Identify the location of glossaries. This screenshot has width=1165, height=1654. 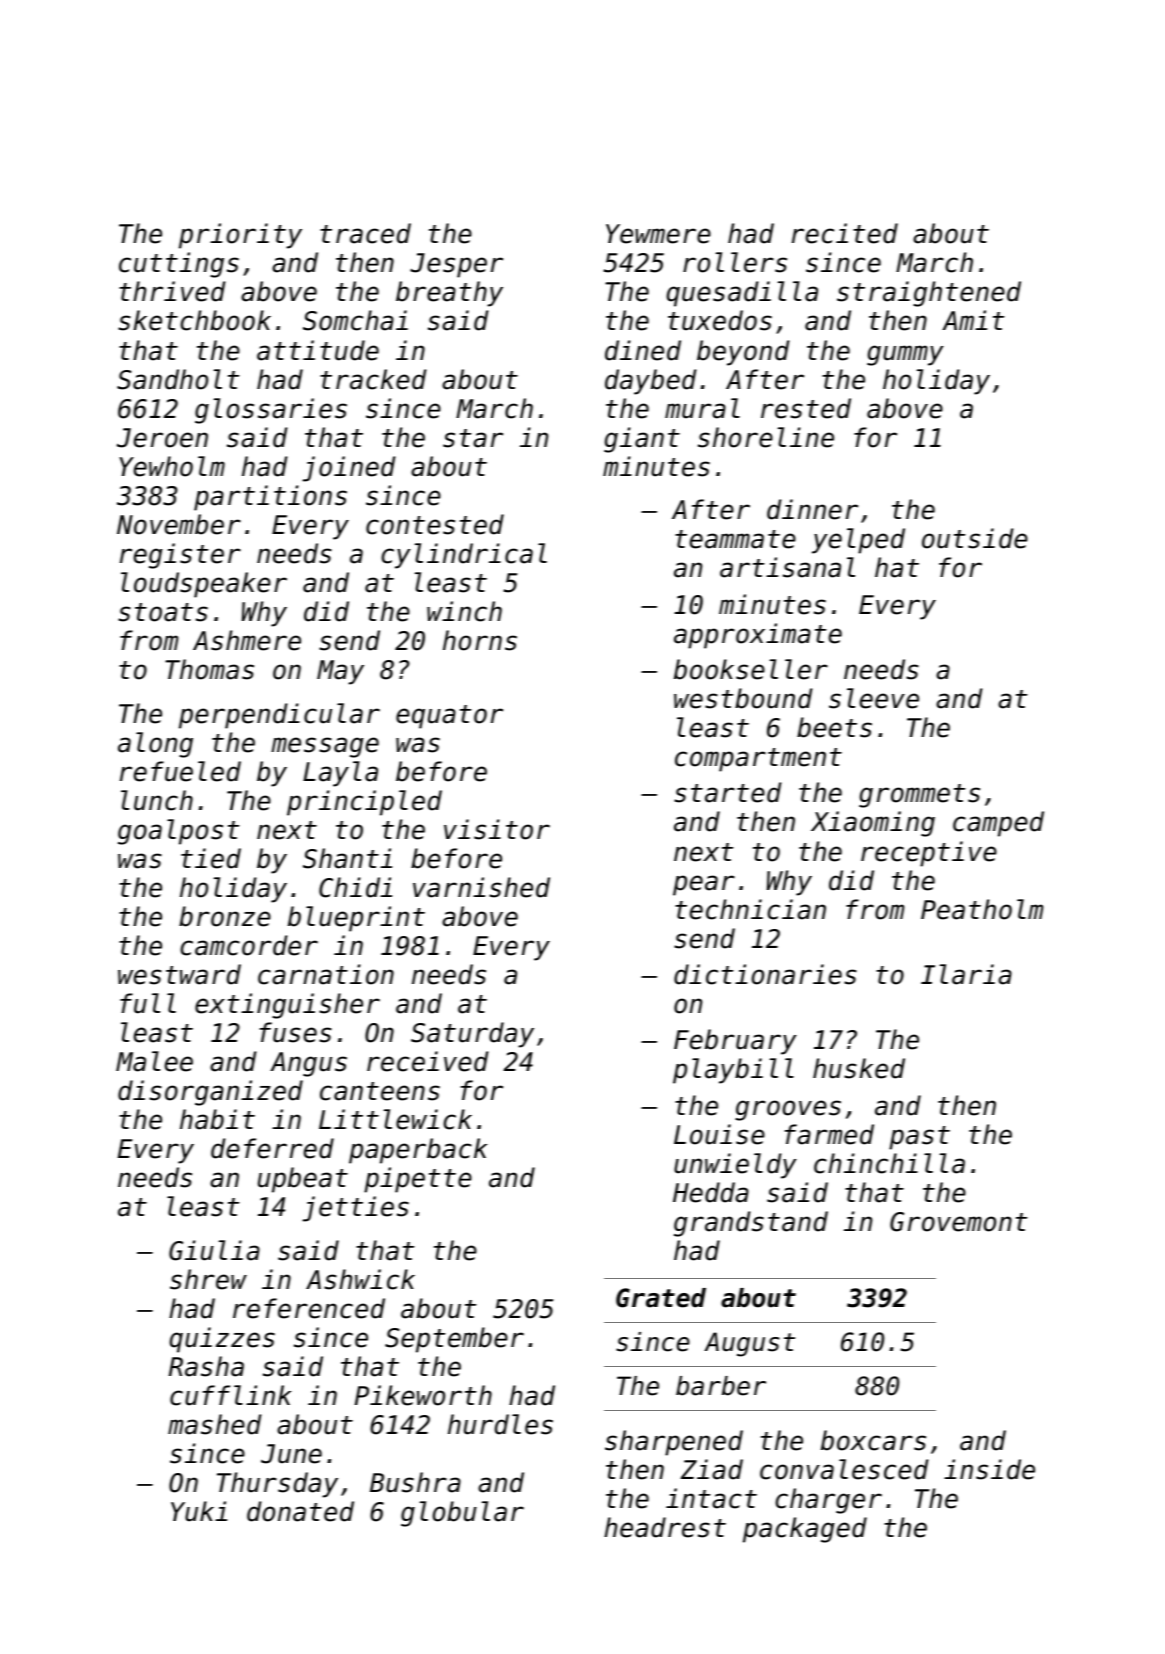
(271, 411).
